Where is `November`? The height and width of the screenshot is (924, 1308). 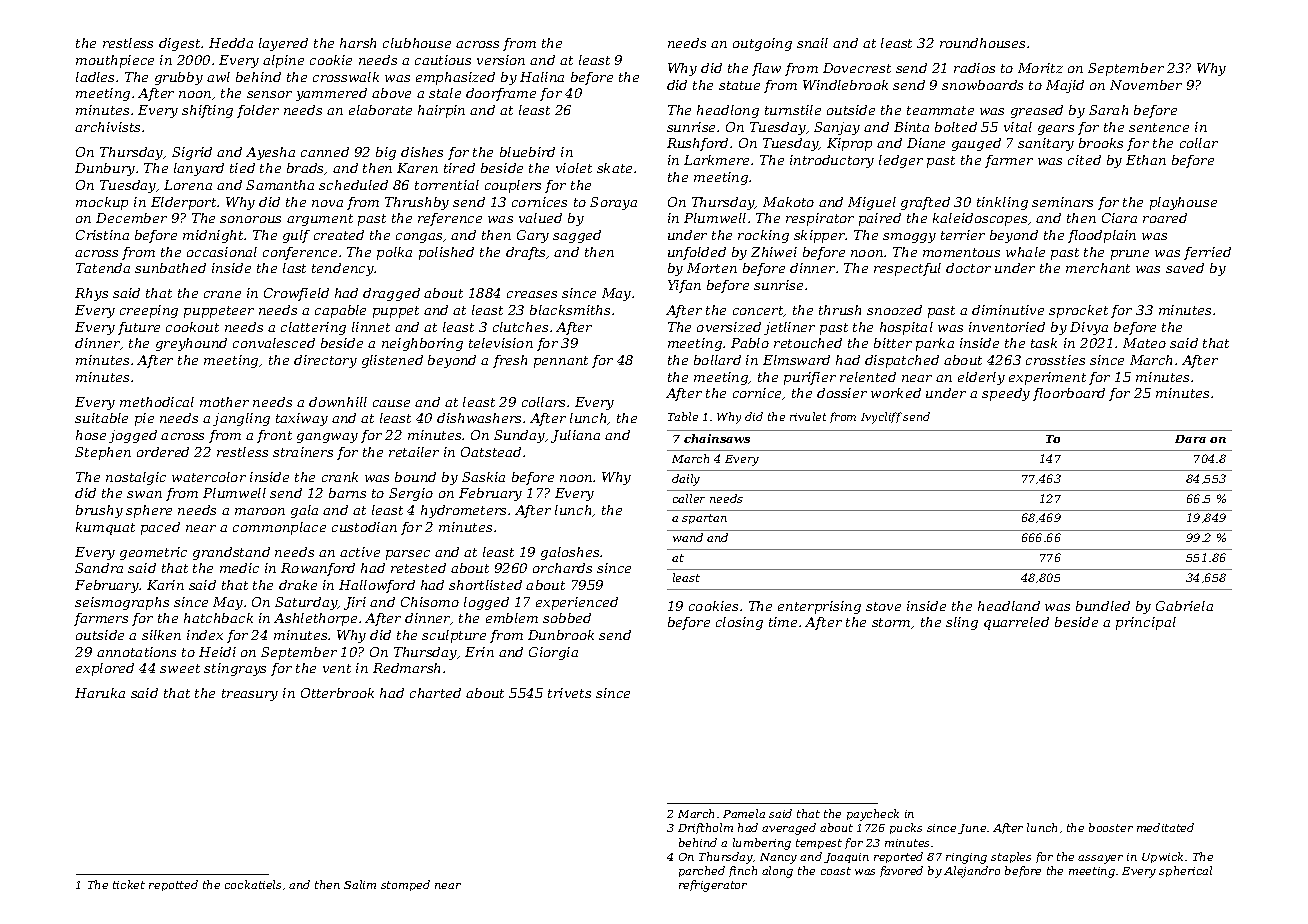
November is located at coordinates (1146, 85).
